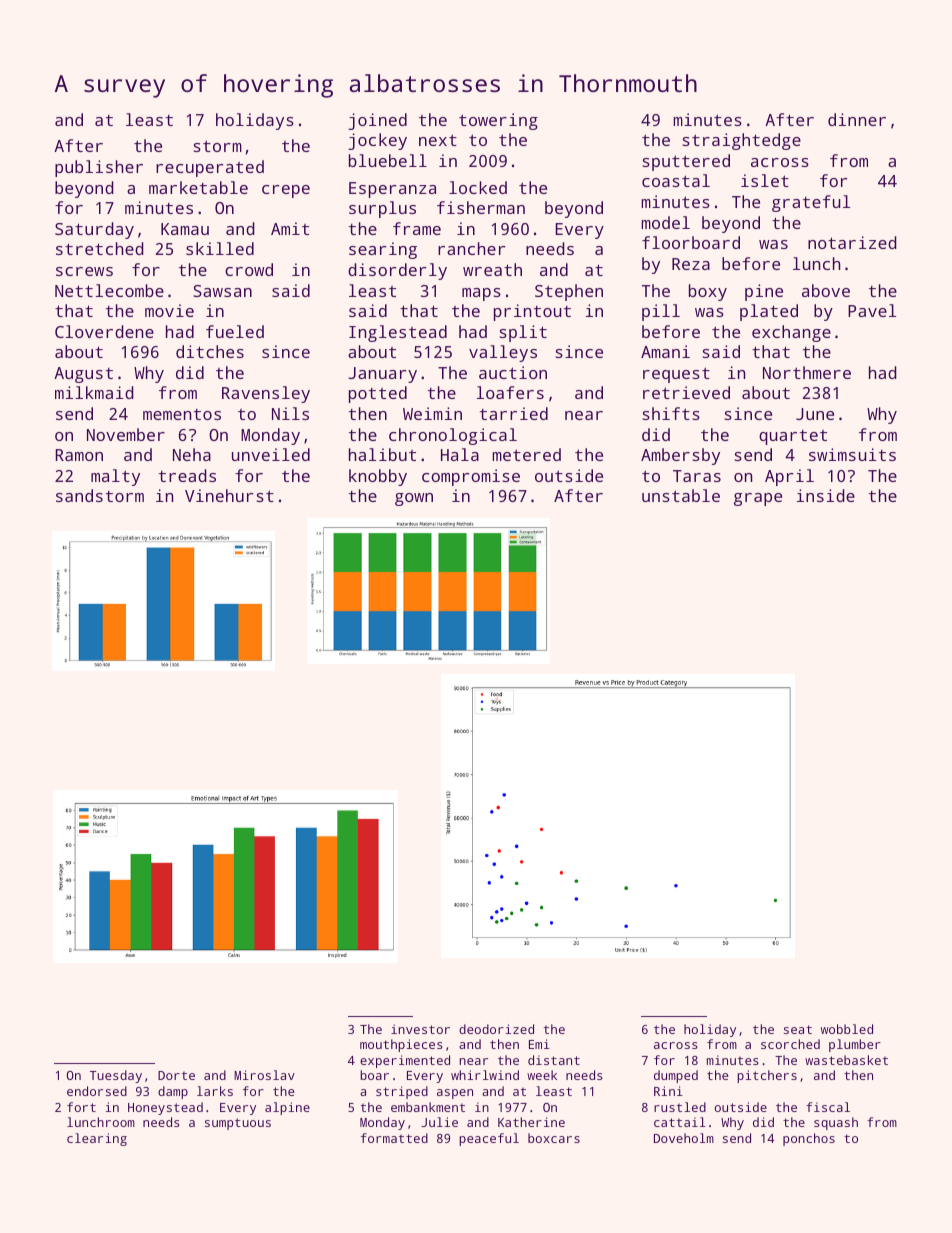  Describe the element at coordinates (481, 207) in the image. I see `fisherman` at that location.
